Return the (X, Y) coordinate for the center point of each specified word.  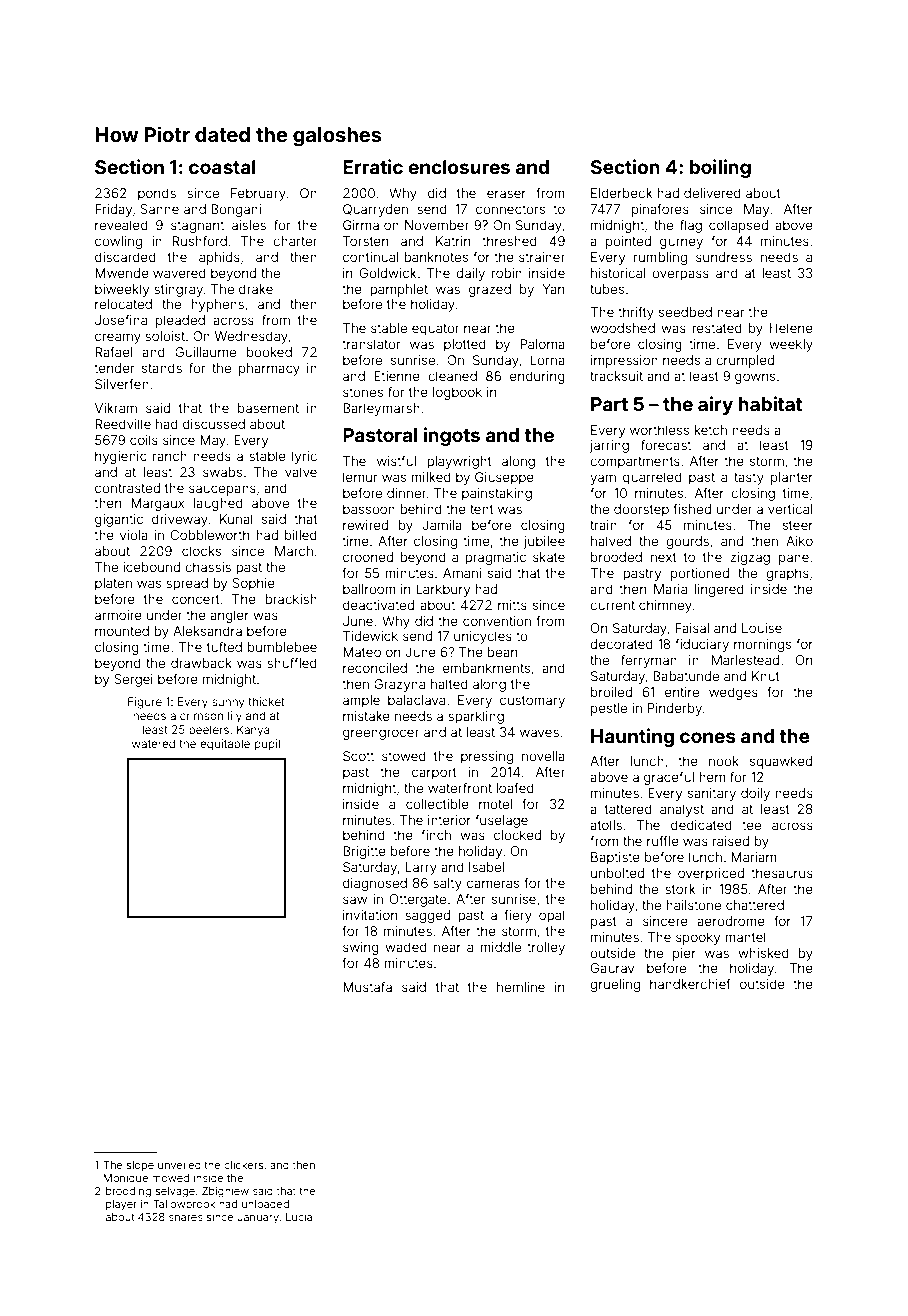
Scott (358, 756)
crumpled (745, 361)
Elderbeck (621, 193)
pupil (267, 745)
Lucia (299, 1217)
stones (363, 392)
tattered (628, 809)
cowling (118, 242)
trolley (546, 948)
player (121, 1205)
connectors (510, 209)
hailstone (693, 905)
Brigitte (364, 852)
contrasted (127, 488)
